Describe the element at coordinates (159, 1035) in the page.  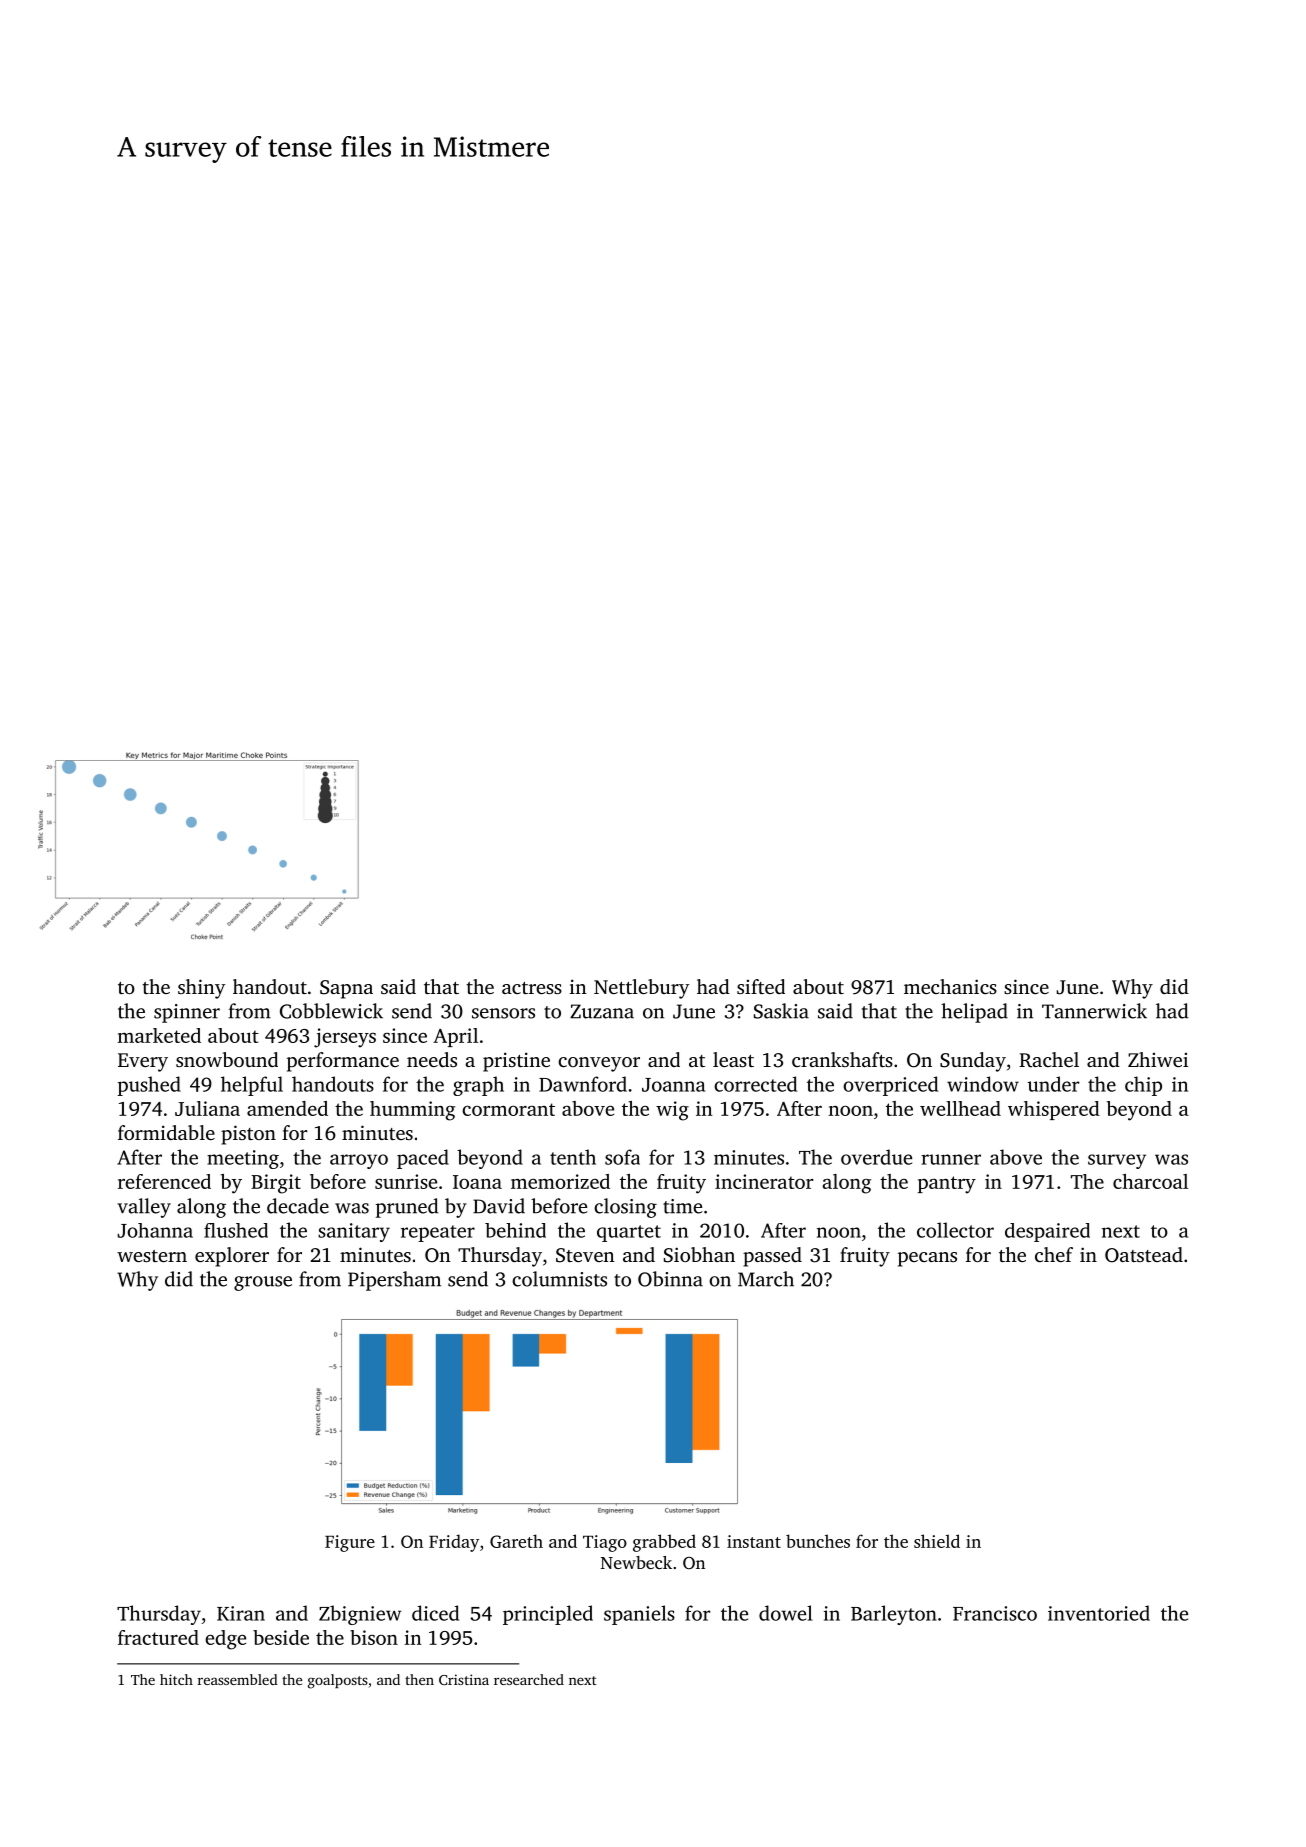
I see `marketed` at that location.
